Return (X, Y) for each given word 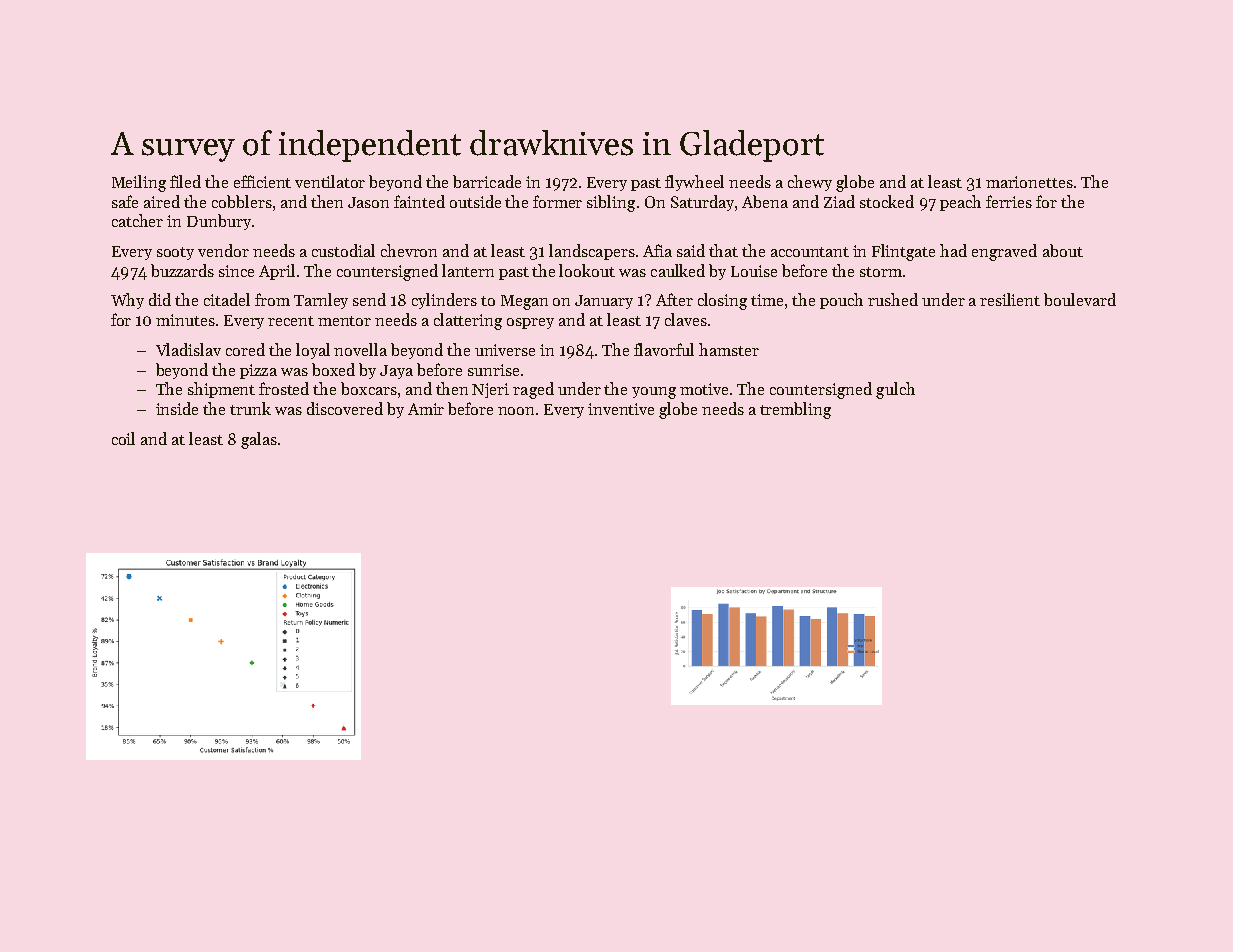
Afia (657, 250)
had (953, 250)
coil (123, 438)
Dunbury (219, 222)
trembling (795, 410)
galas (259, 440)
